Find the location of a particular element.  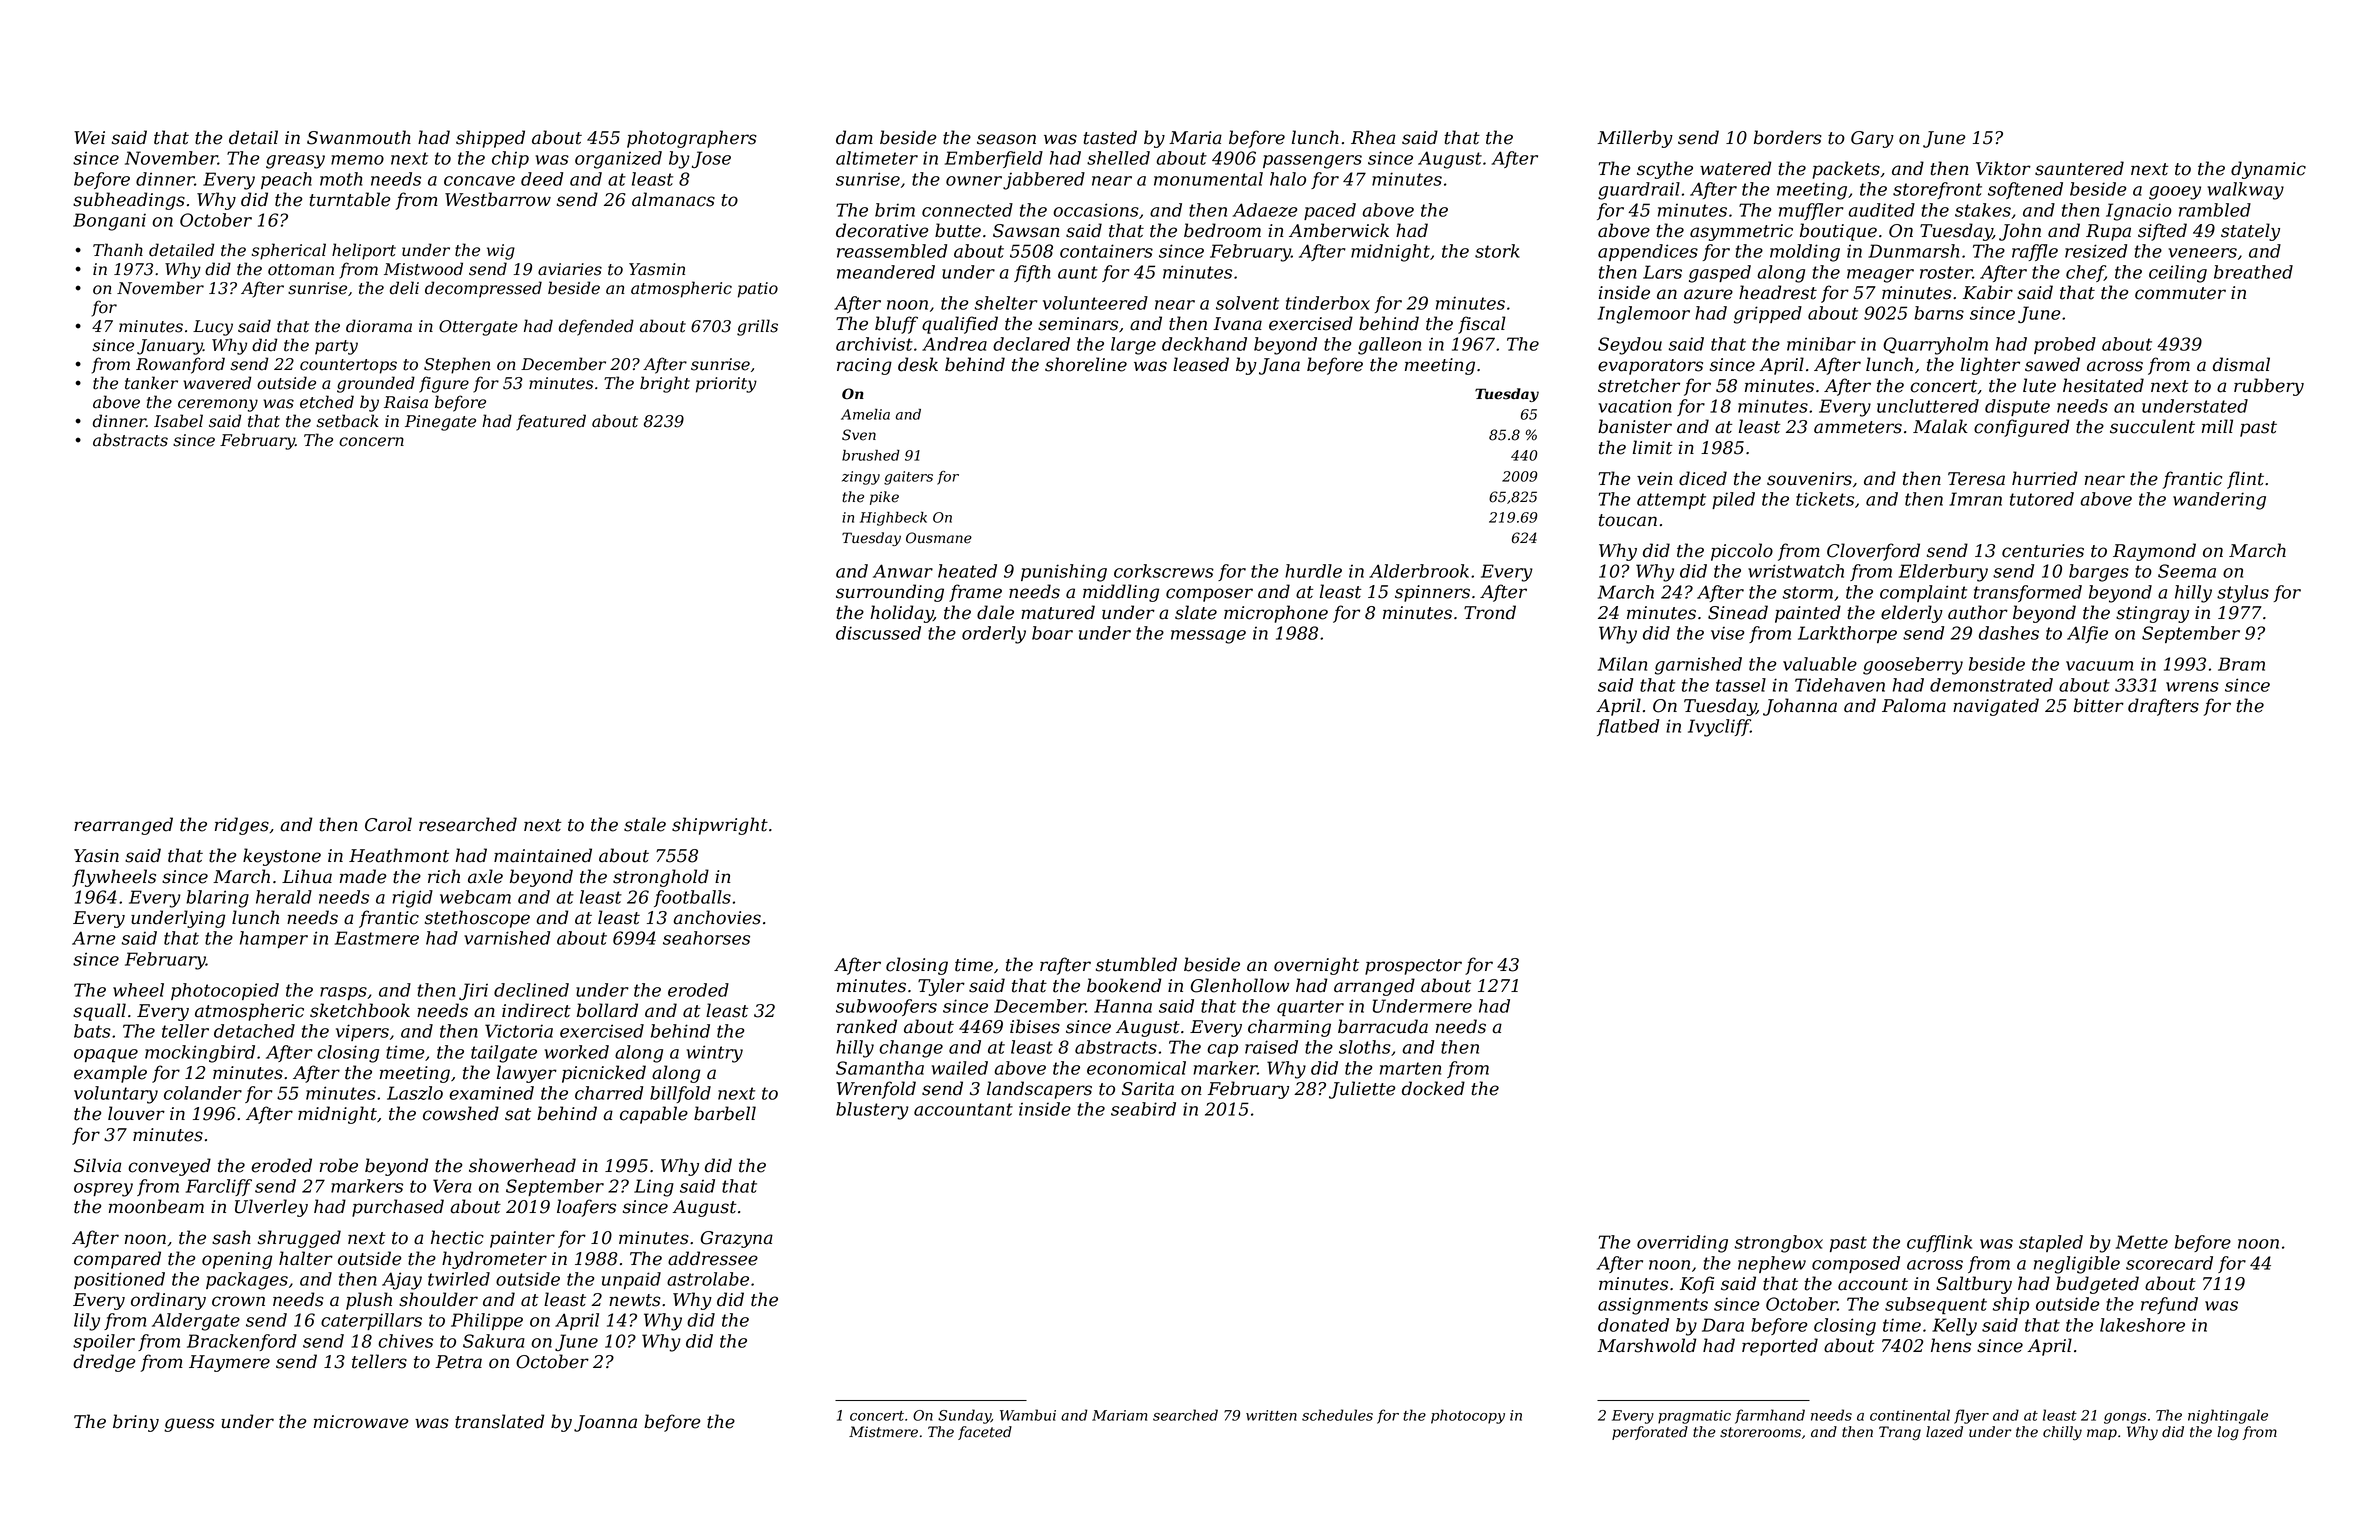

passengers is located at coordinates (1312, 162).
